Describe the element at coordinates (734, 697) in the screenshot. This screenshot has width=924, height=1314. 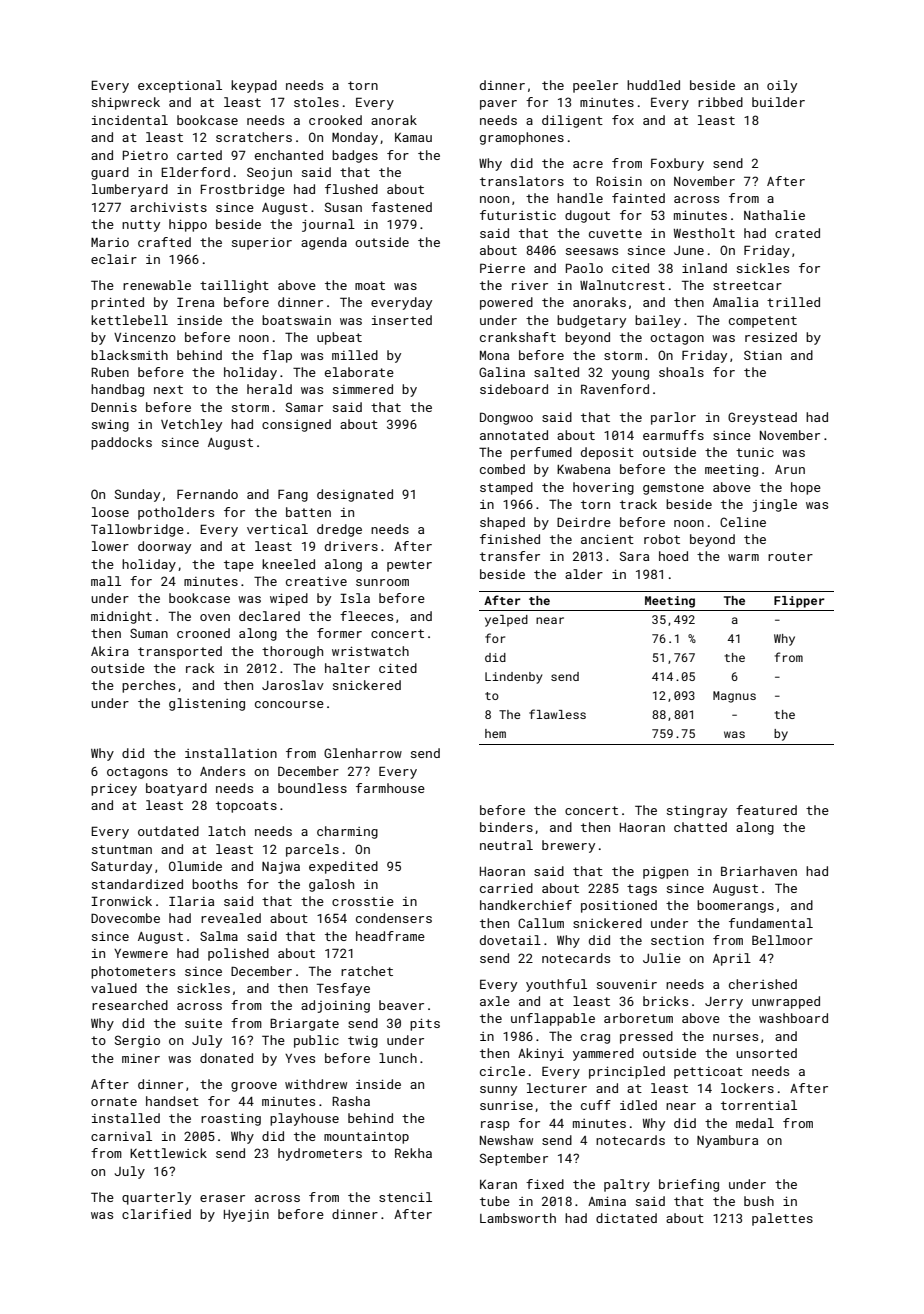
I see `Magnus` at that location.
